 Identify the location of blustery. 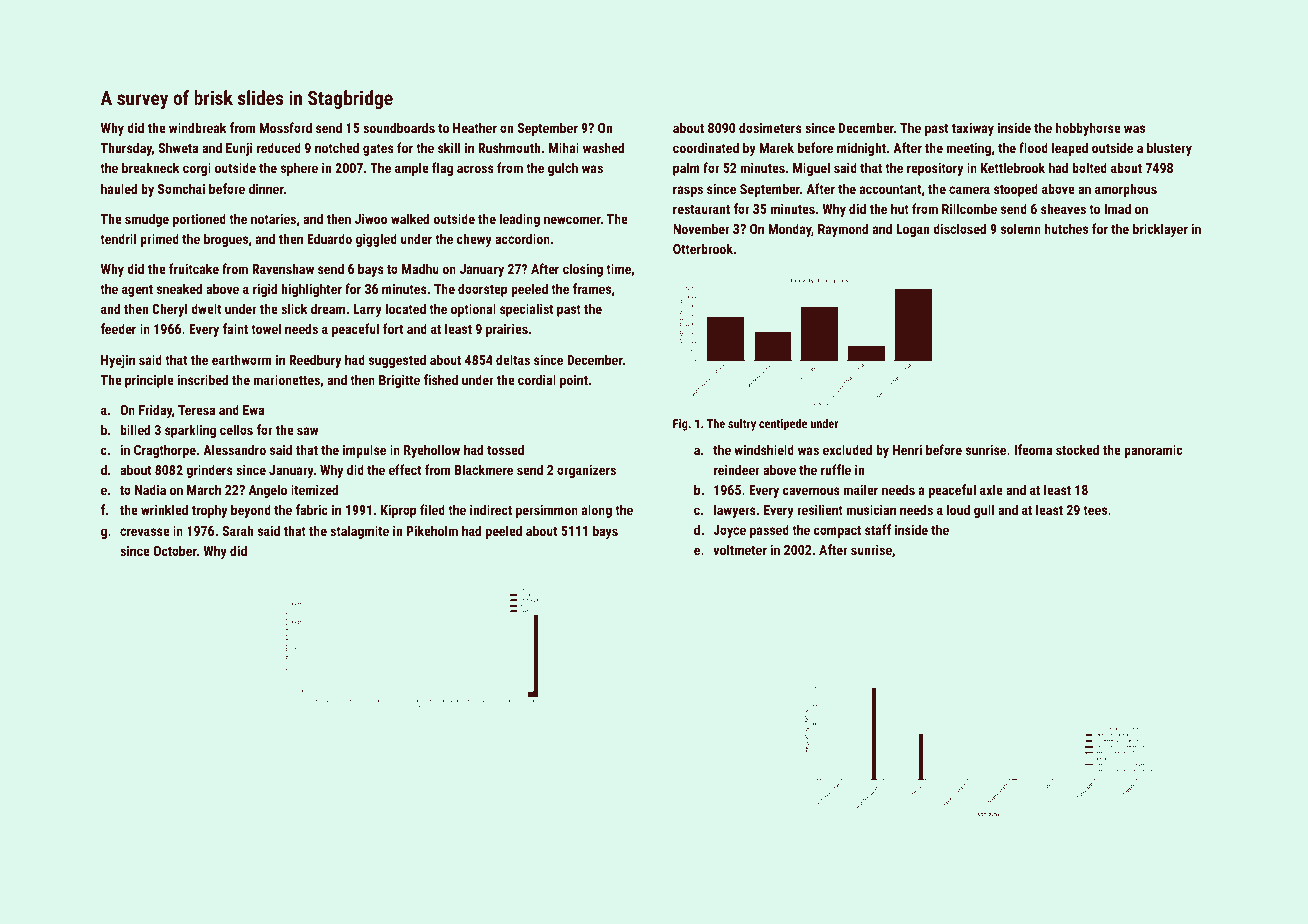
(1169, 149).
